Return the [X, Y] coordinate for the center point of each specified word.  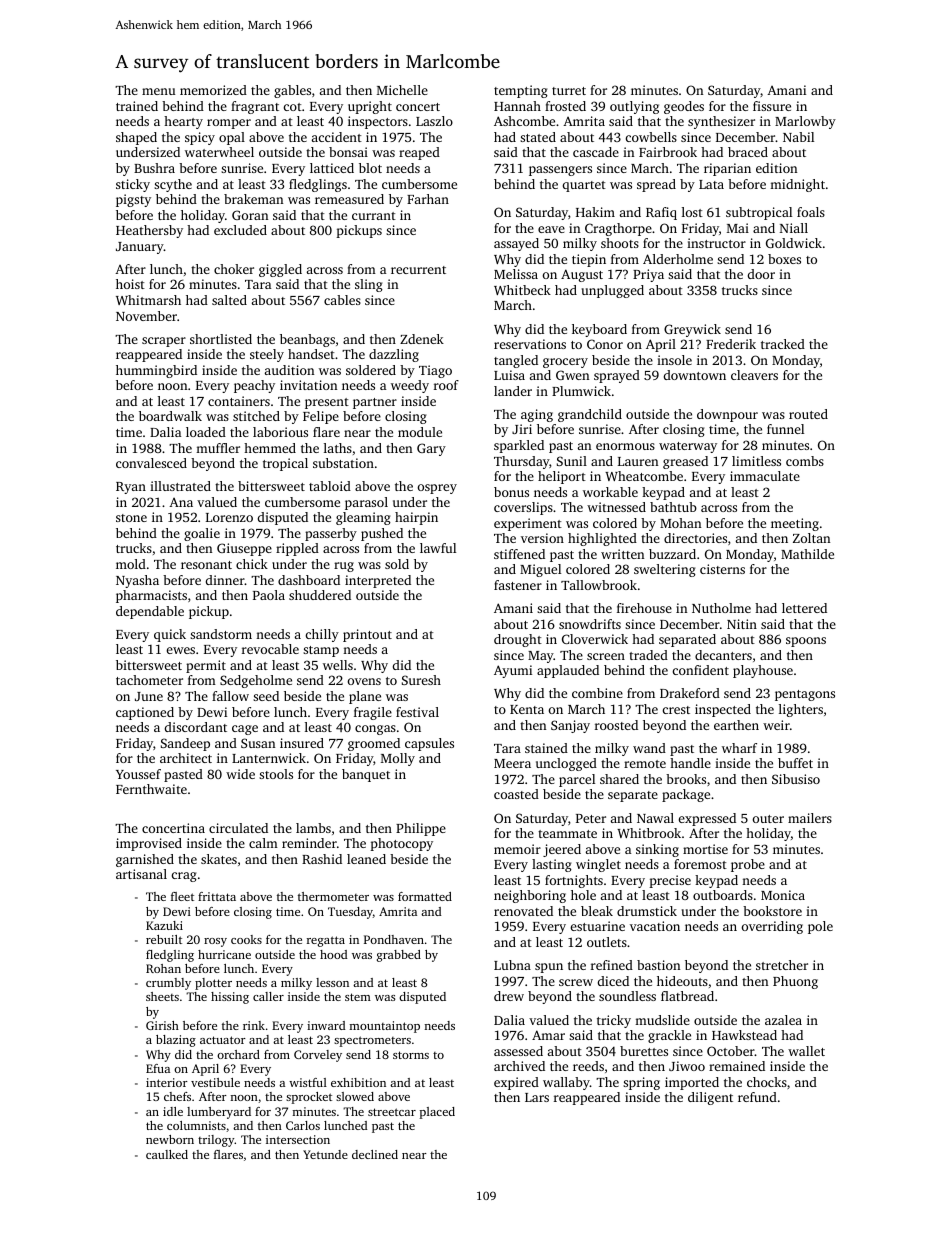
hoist [130, 284]
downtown [695, 375]
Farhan [428, 199]
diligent [710, 1098]
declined [375, 1154]
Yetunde [325, 1154]
